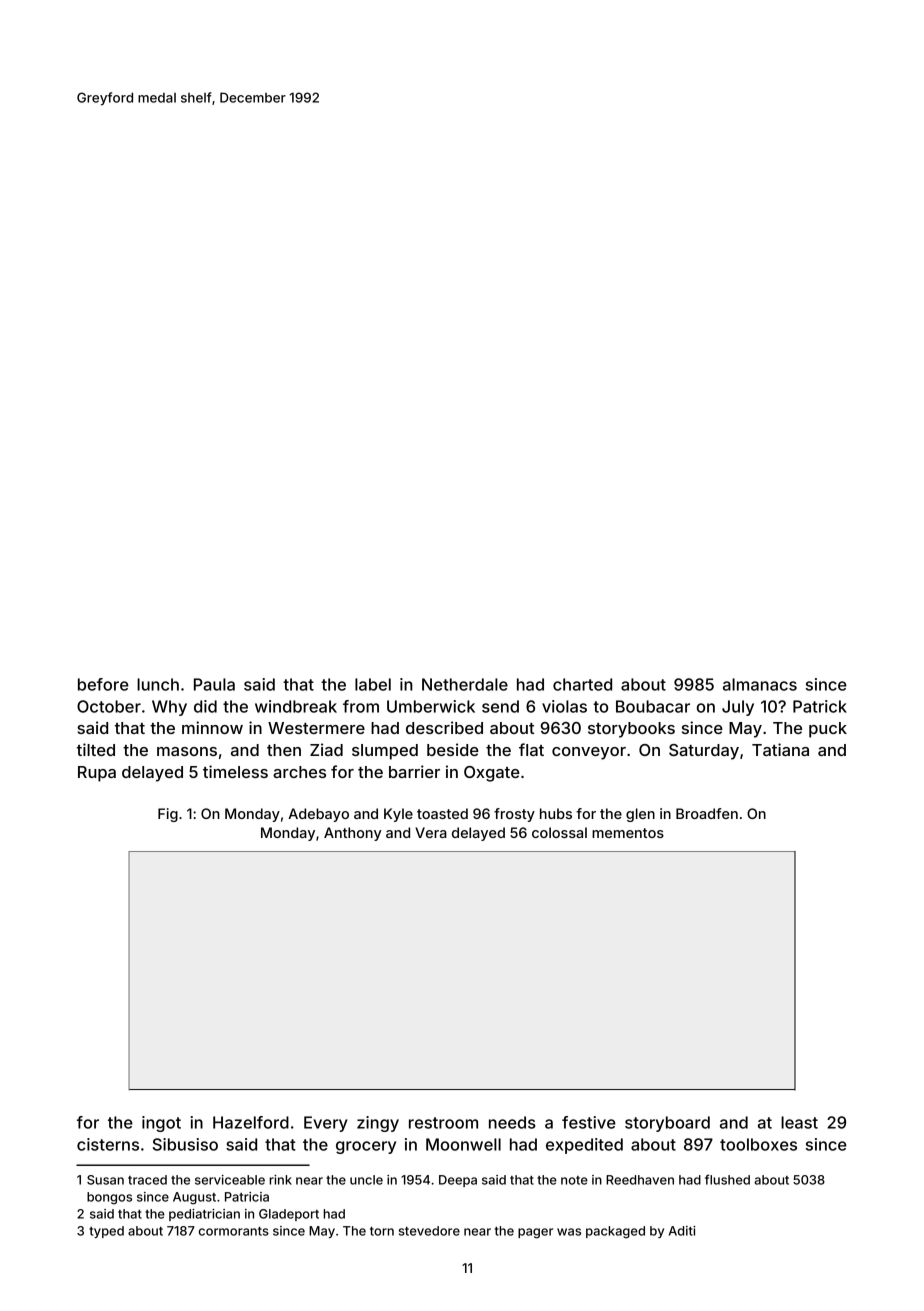 This screenshot has width=924, height=1311. I want to click on glen, so click(640, 815).
